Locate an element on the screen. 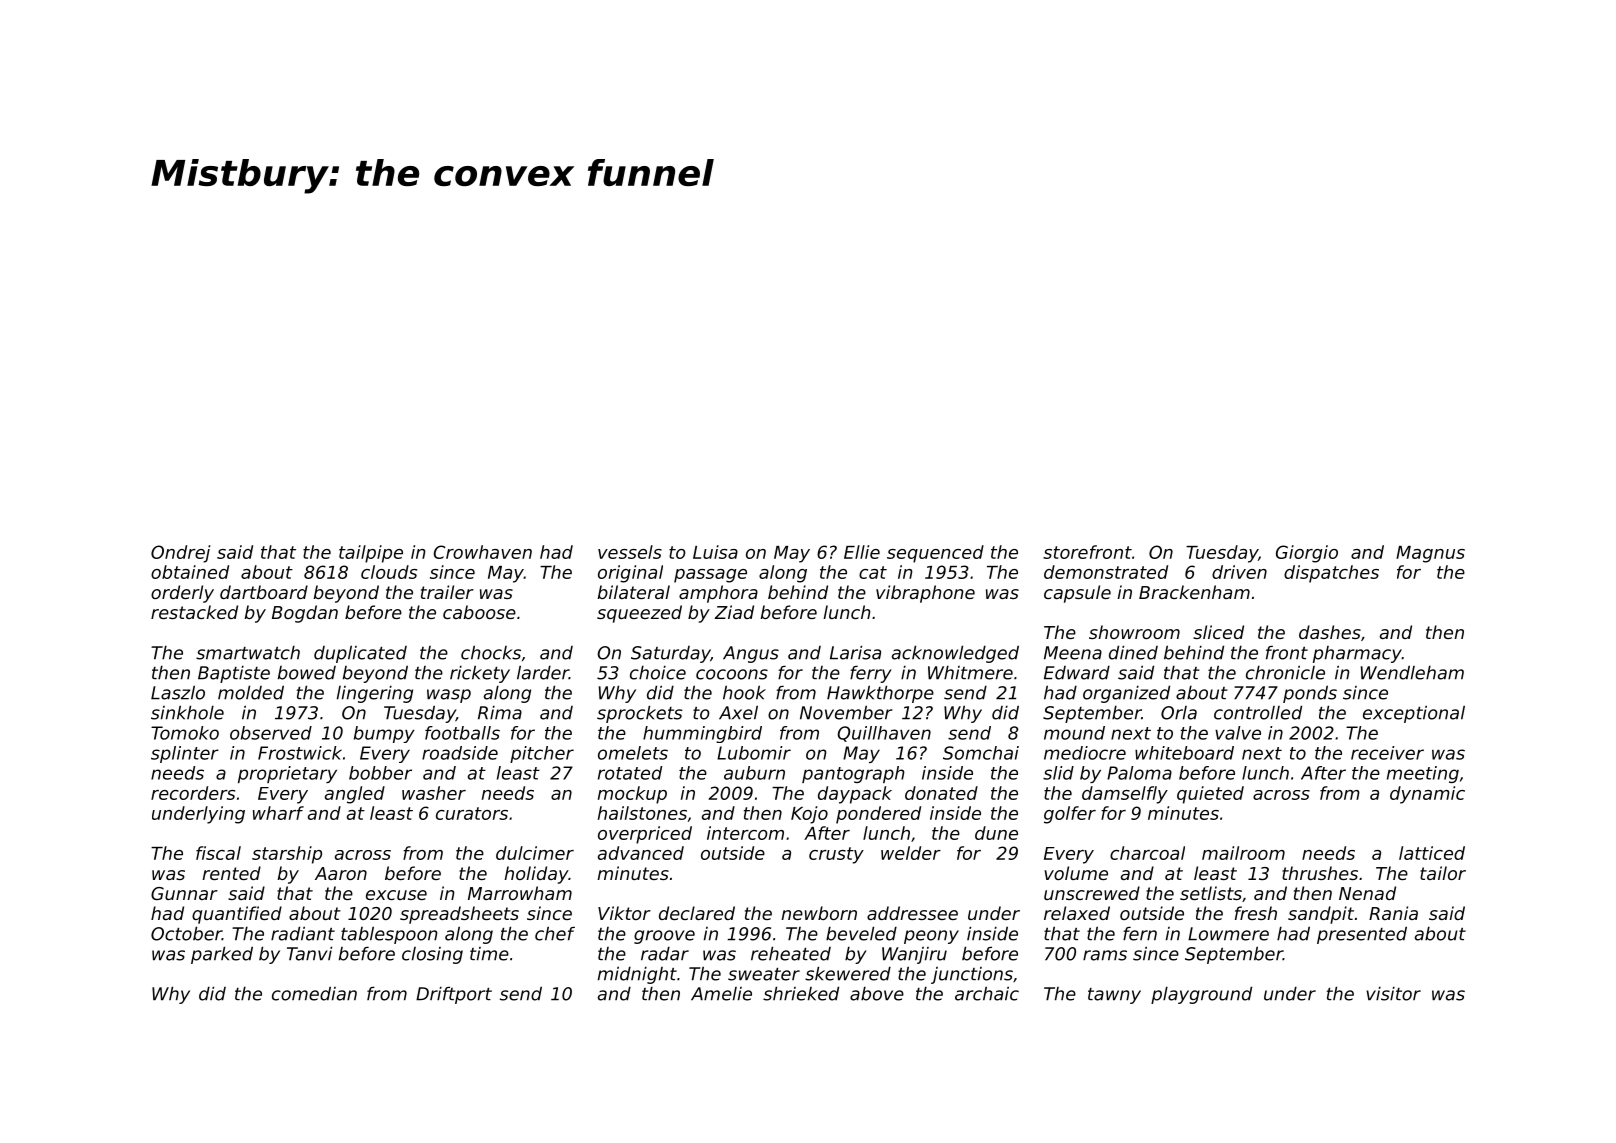  vessels is located at coordinates (630, 552).
